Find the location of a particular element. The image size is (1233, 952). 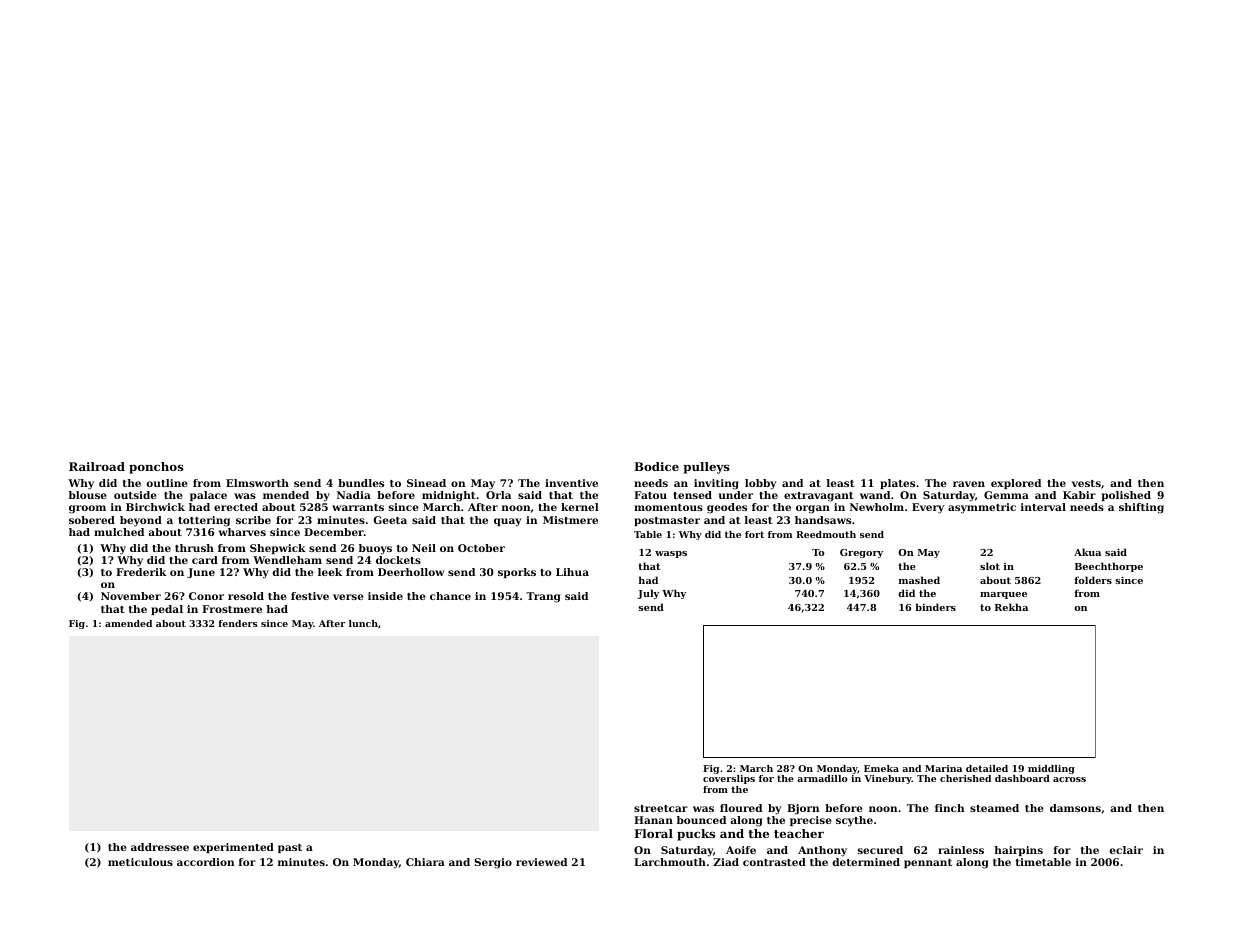

pennant is located at coordinates (928, 863).
